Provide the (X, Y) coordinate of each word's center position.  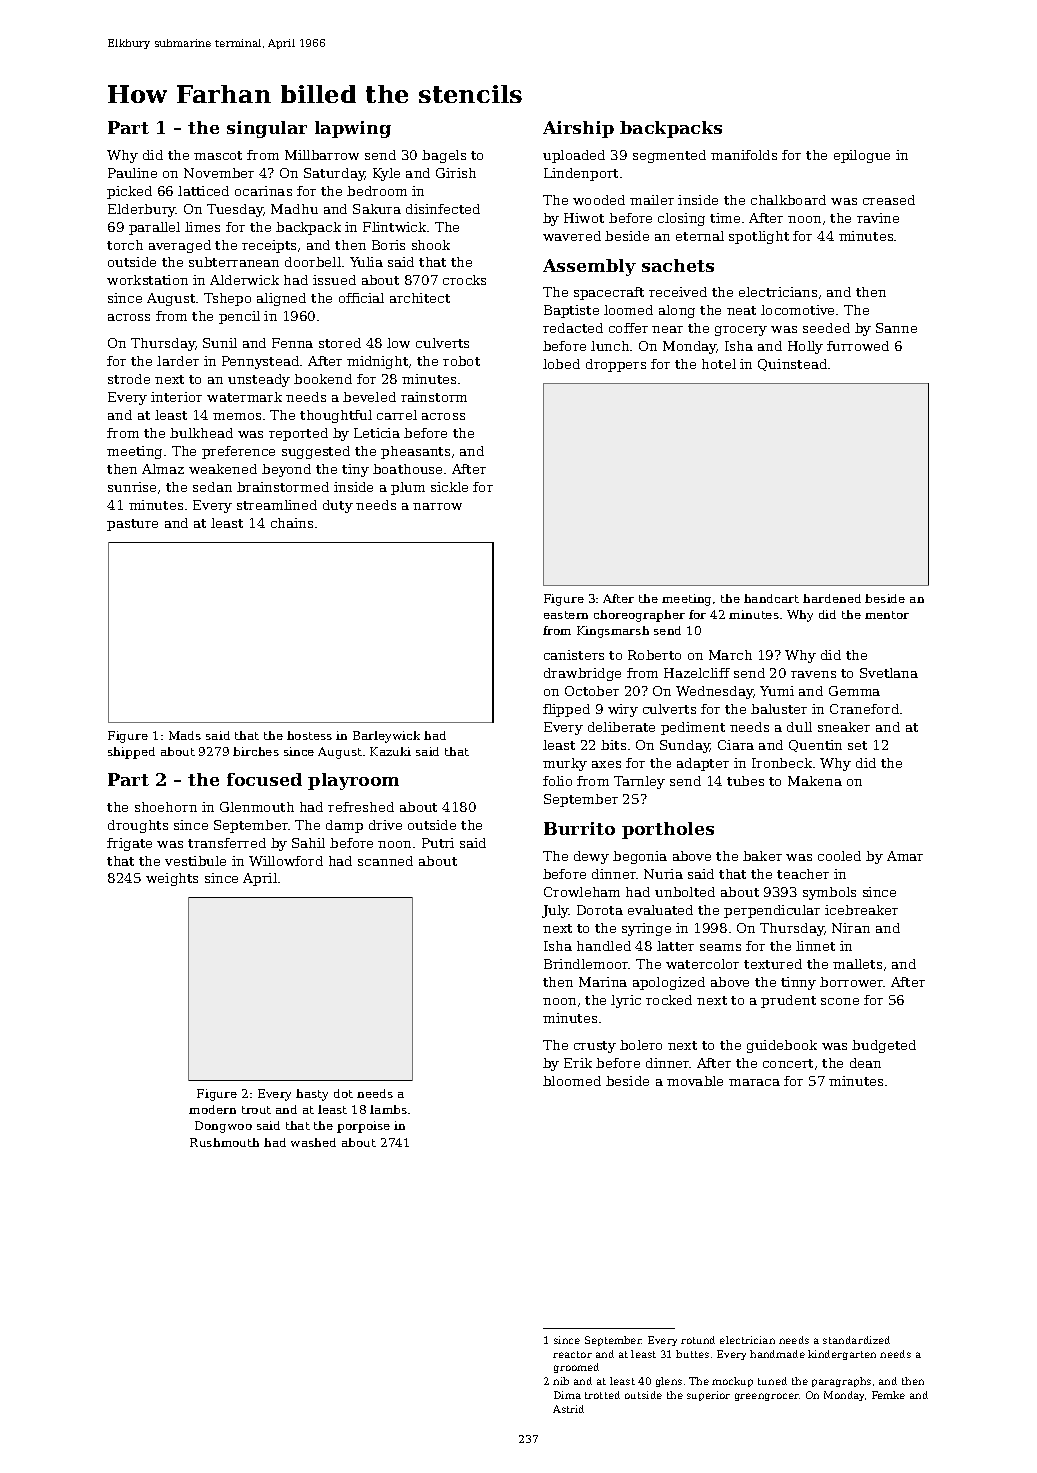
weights (172, 879)
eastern (566, 615)
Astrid (568, 1409)
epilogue (862, 156)
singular (267, 129)
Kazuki (390, 751)
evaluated (660, 910)
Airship (578, 129)
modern (212, 1109)
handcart (771, 598)
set (857, 745)
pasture (132, 525)
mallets (857, 964)
